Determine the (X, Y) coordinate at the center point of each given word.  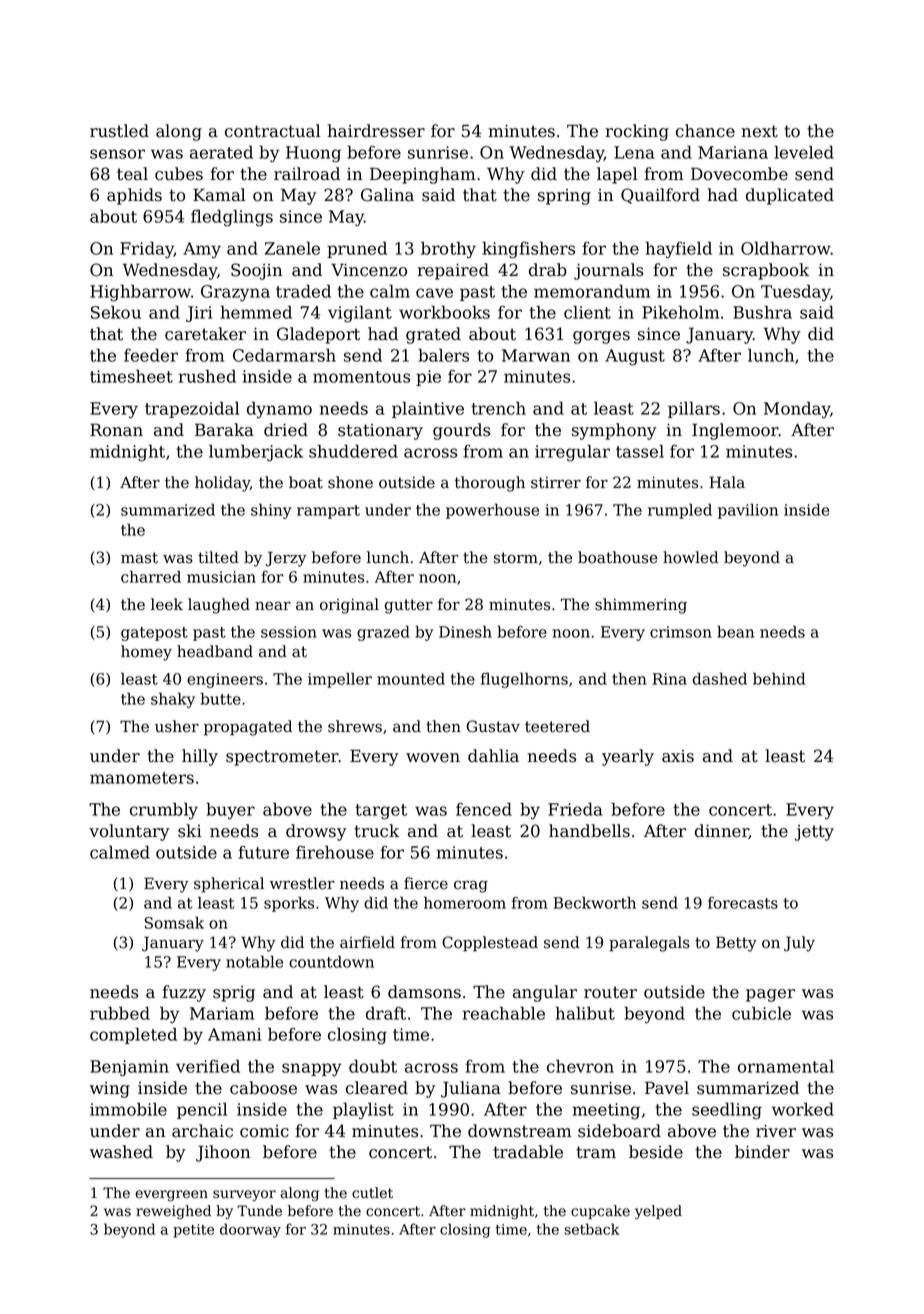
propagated (248, 728)
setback (591, 1229)
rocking (637, 132)
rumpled (680, 511)
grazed (383, 633)
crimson (681, 632)
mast (139, 558)
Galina (387, 195)
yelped (658, 1212)
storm (516, 558)
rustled (119, 131)
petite (193, 1231)
